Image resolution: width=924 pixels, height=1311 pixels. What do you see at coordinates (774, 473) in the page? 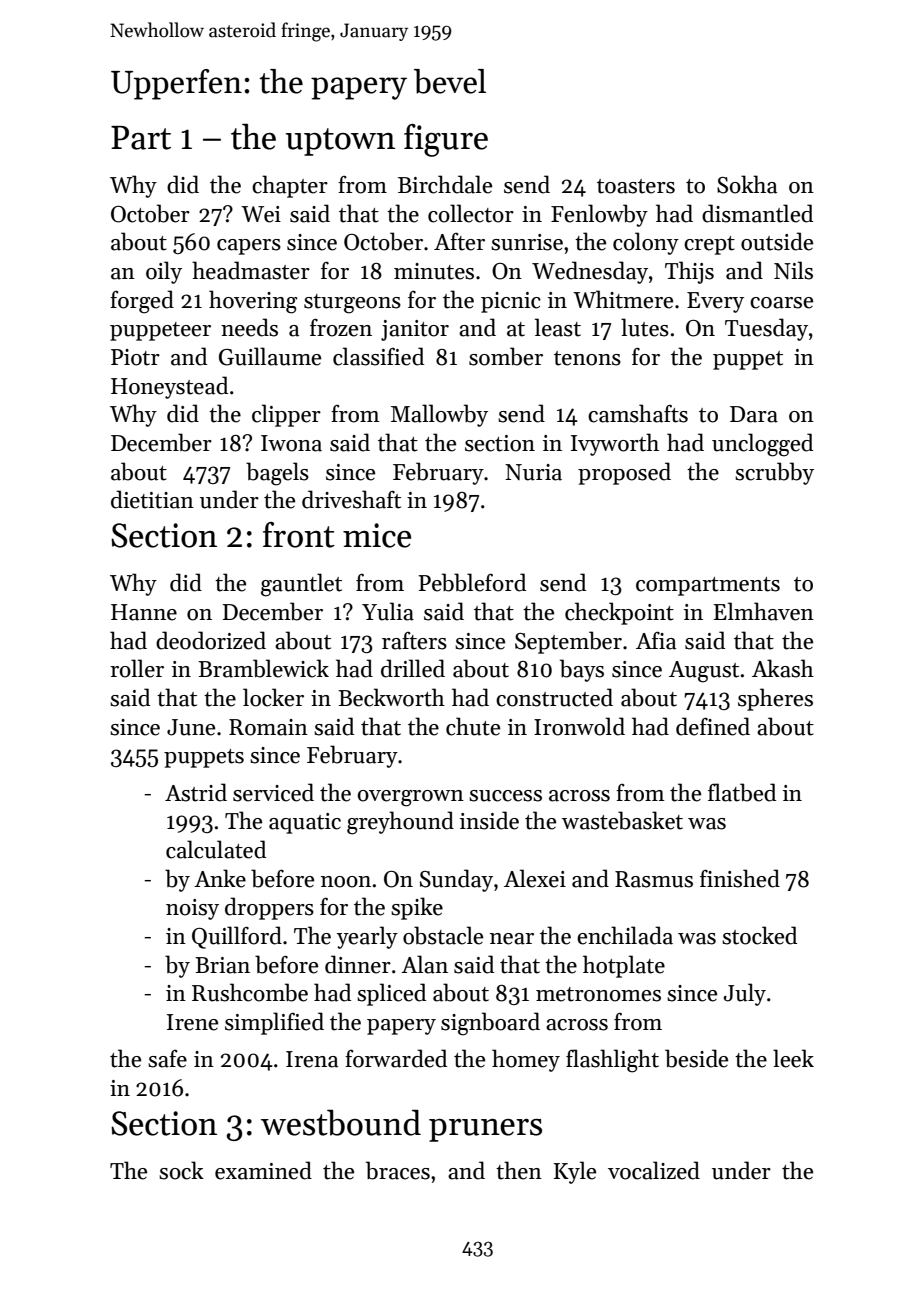
I see `scrubby` at bounding box center [774, 473].
